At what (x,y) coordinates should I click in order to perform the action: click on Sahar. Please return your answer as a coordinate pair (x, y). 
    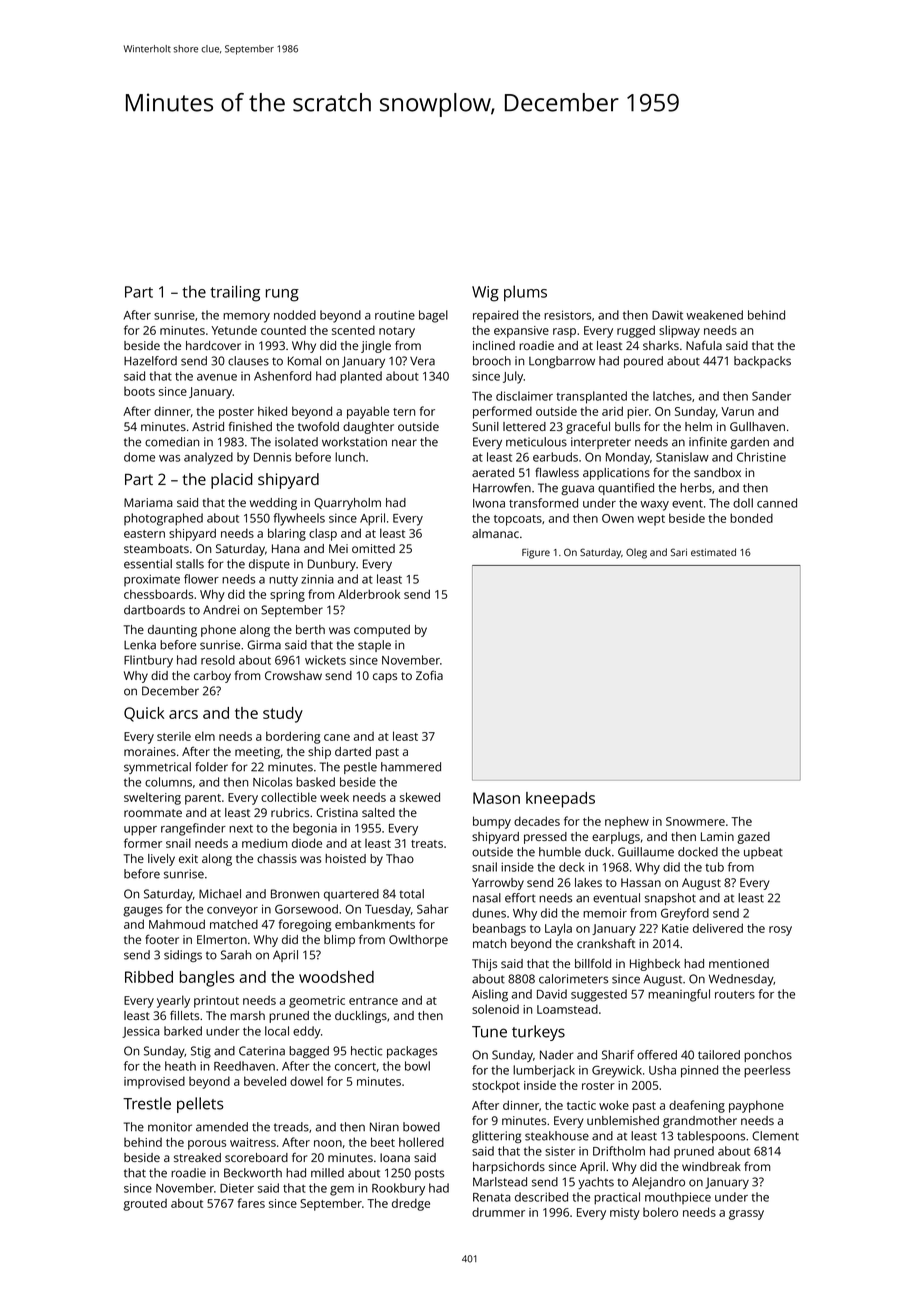
    Looking at the image, I should click on (433, 909).
